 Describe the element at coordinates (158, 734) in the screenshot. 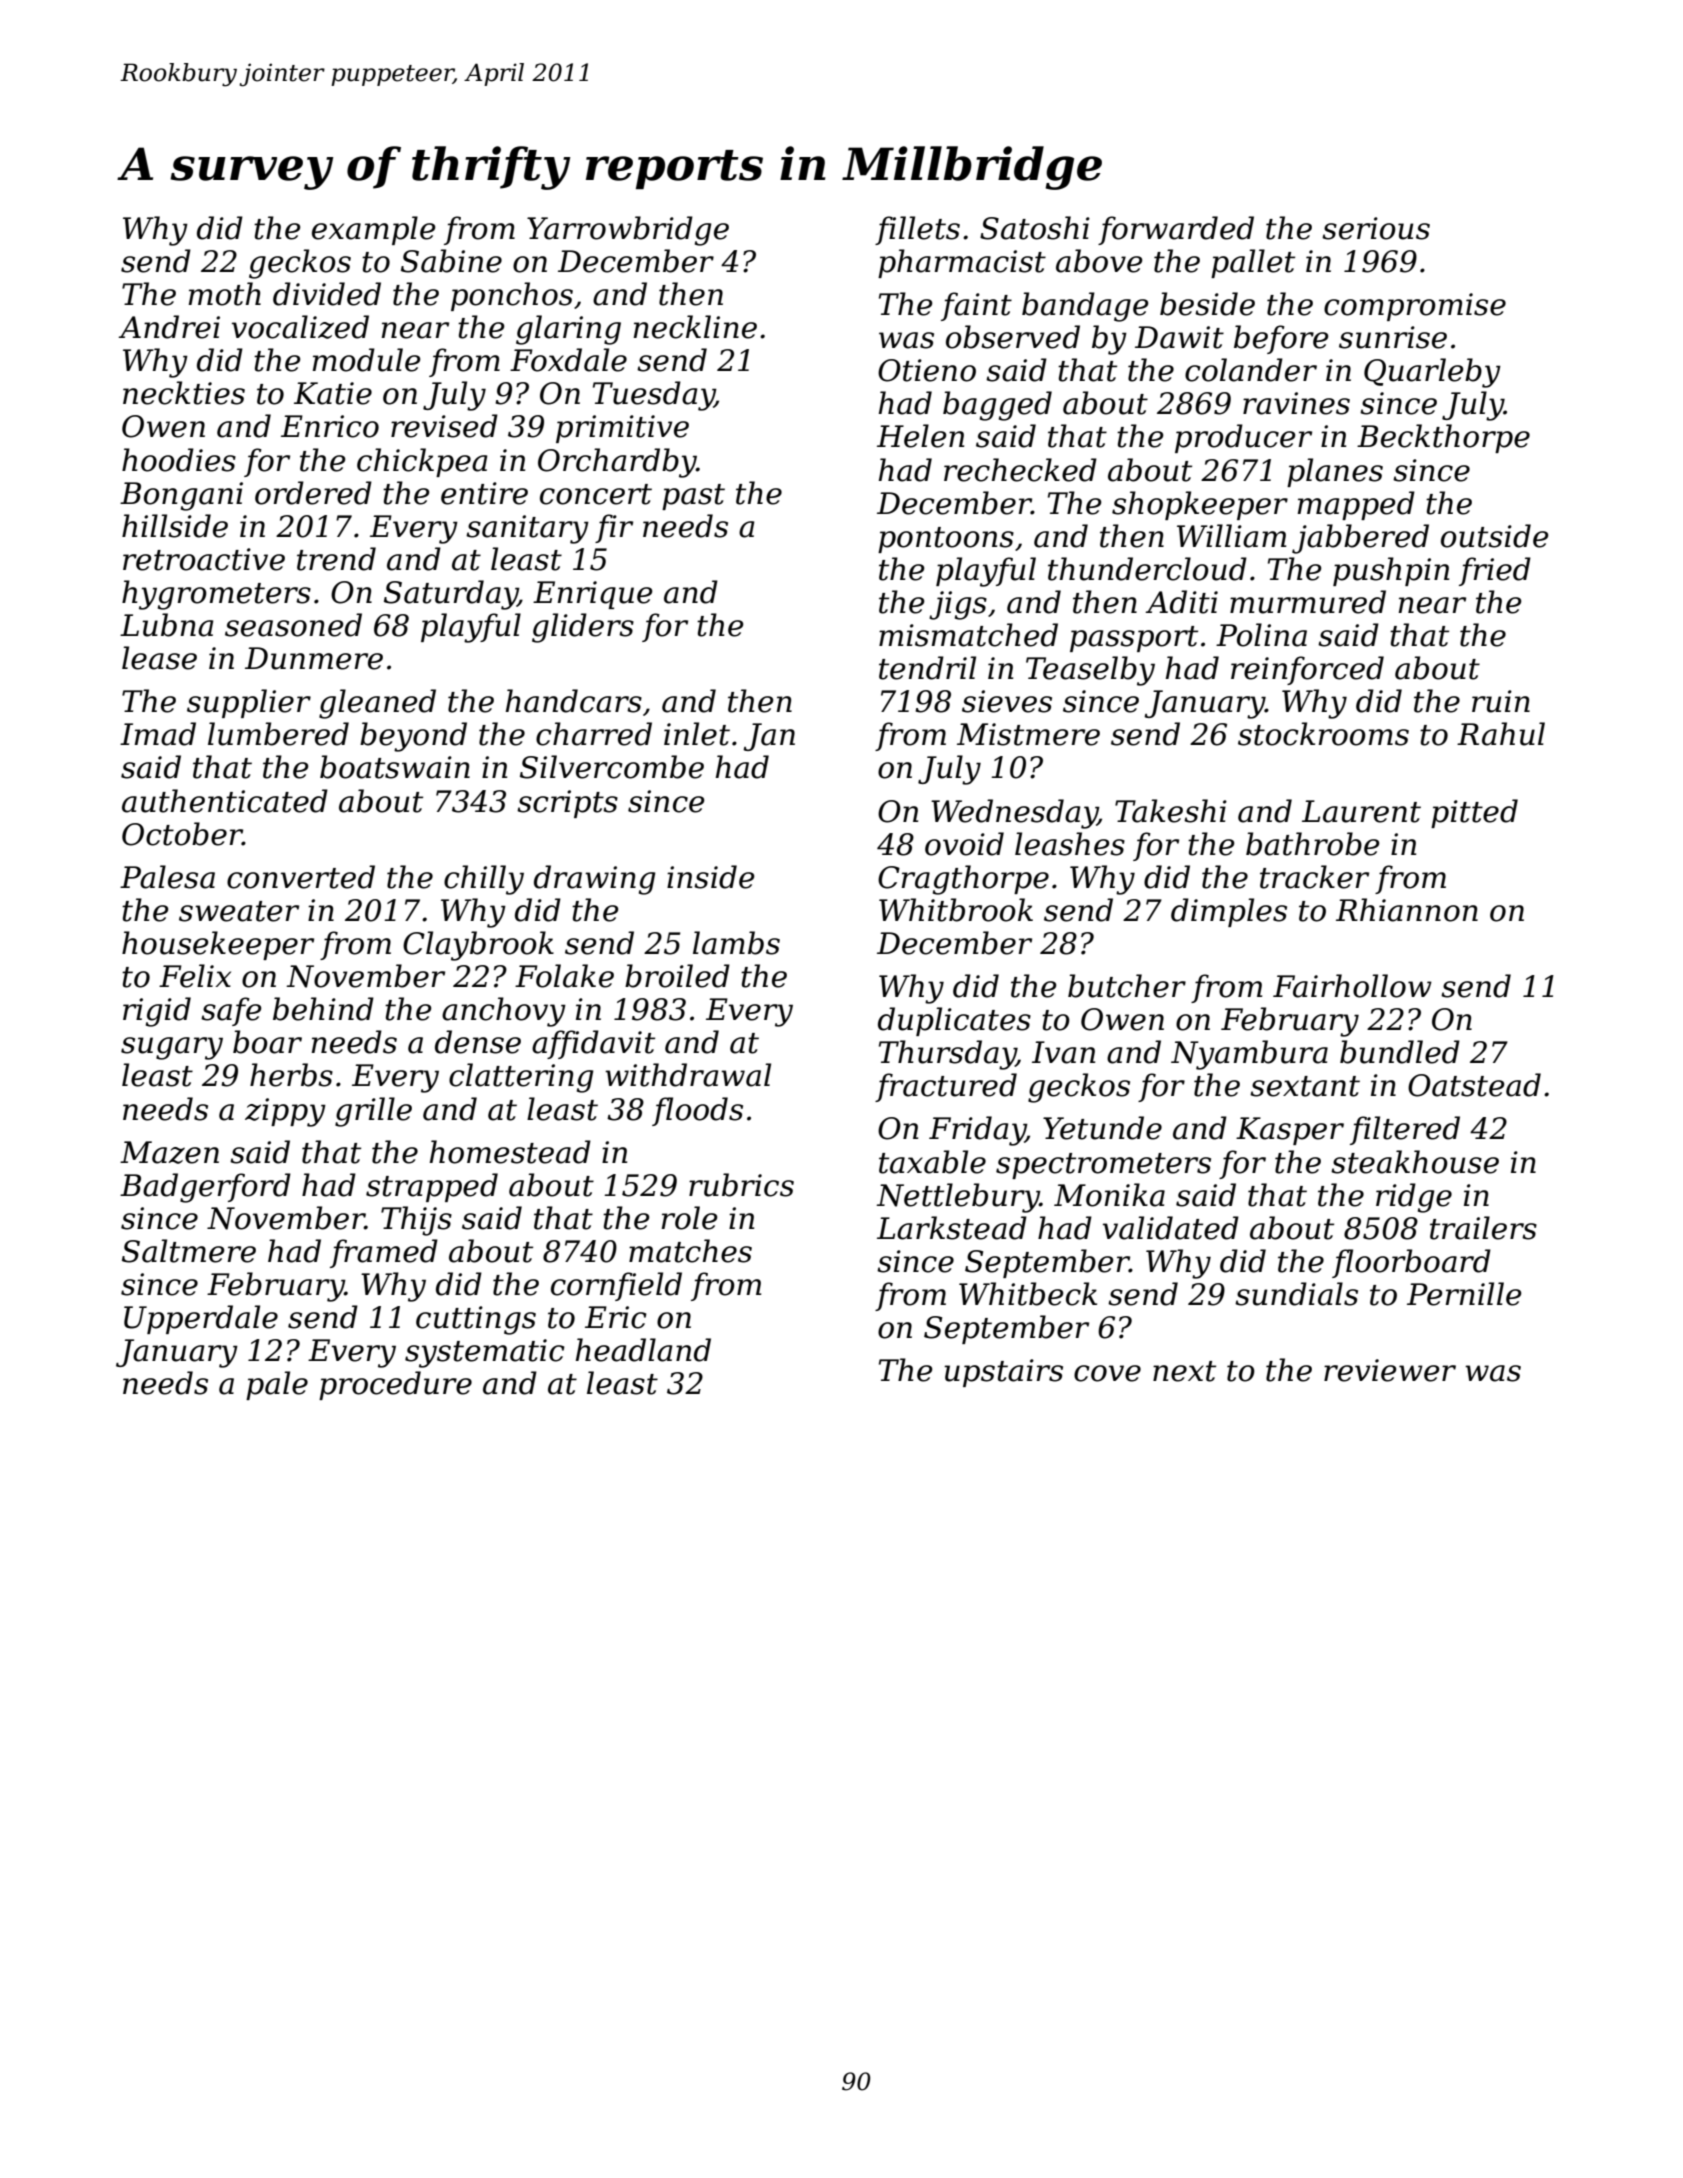

I see `Imad` at that location.
